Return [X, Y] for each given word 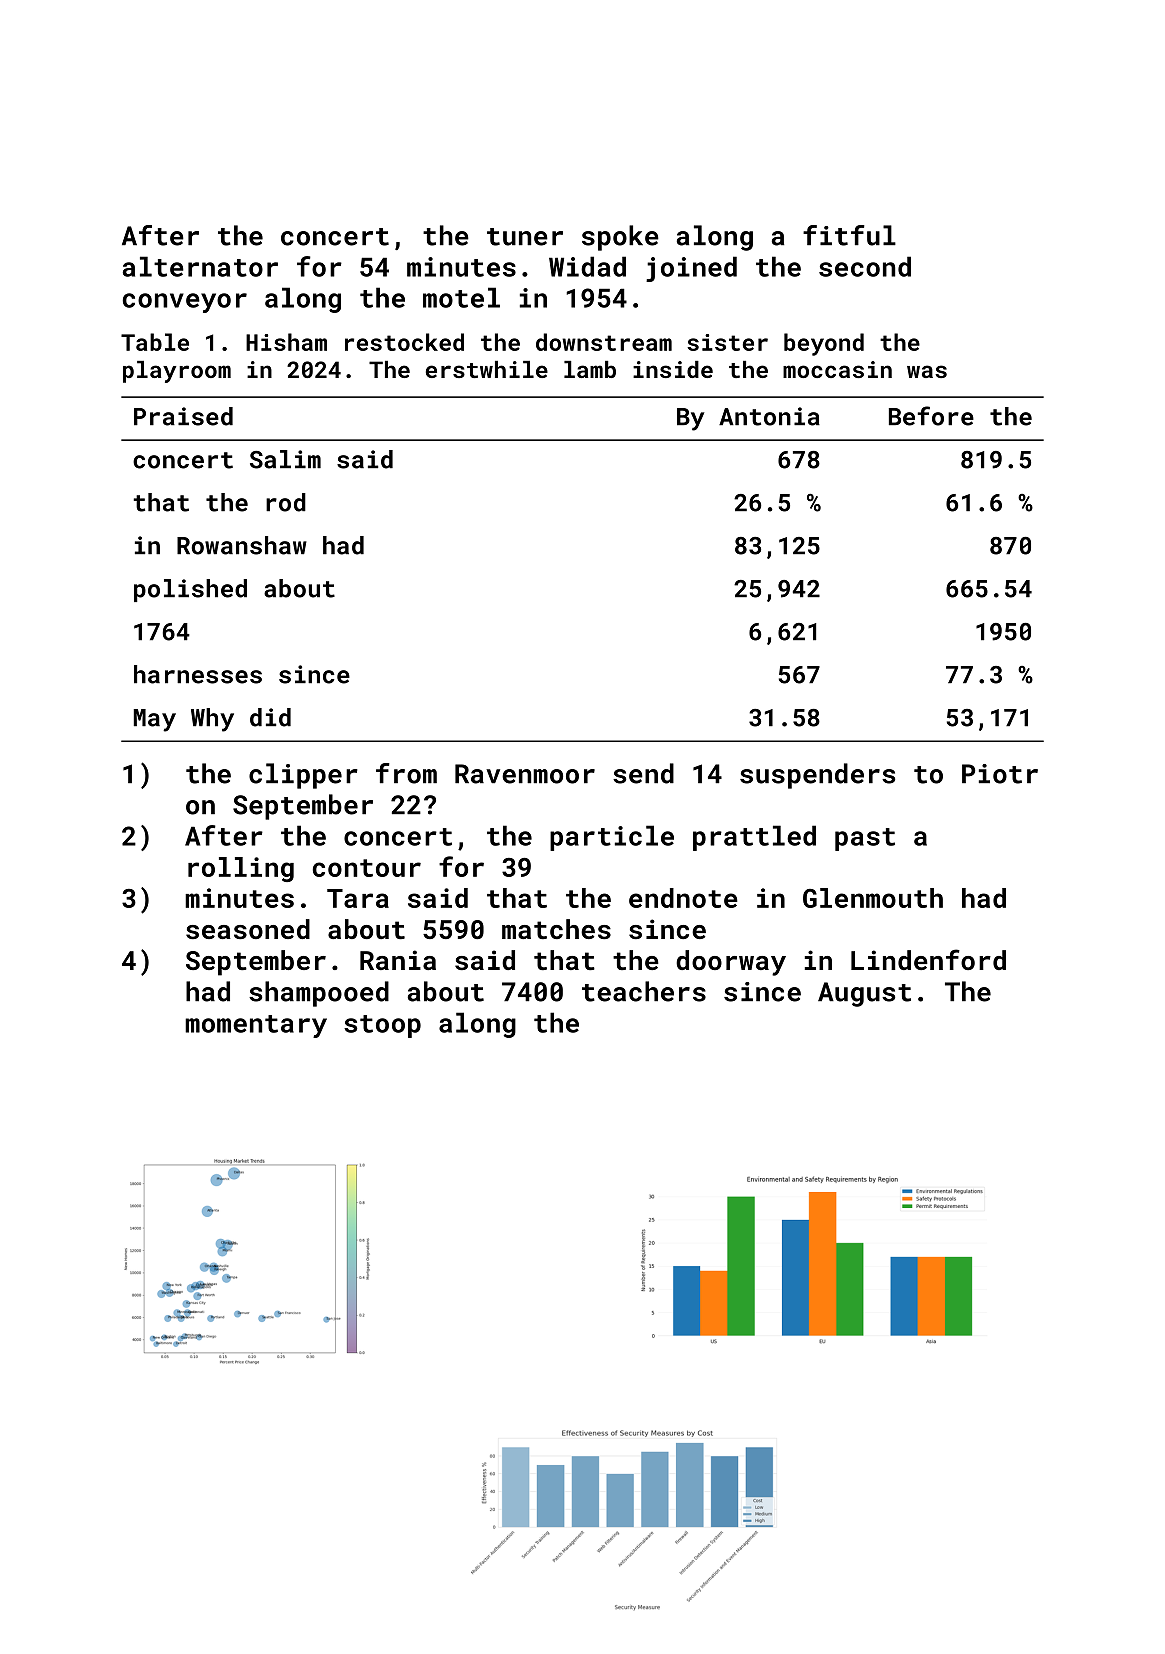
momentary [256, 1026]
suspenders [817, 776]
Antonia [769, 416]
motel [461, 297]
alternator [200, 266]
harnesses [198, 674]
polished [190, 590]
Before [931, 416]
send [643, 773]
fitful [849, 235]
